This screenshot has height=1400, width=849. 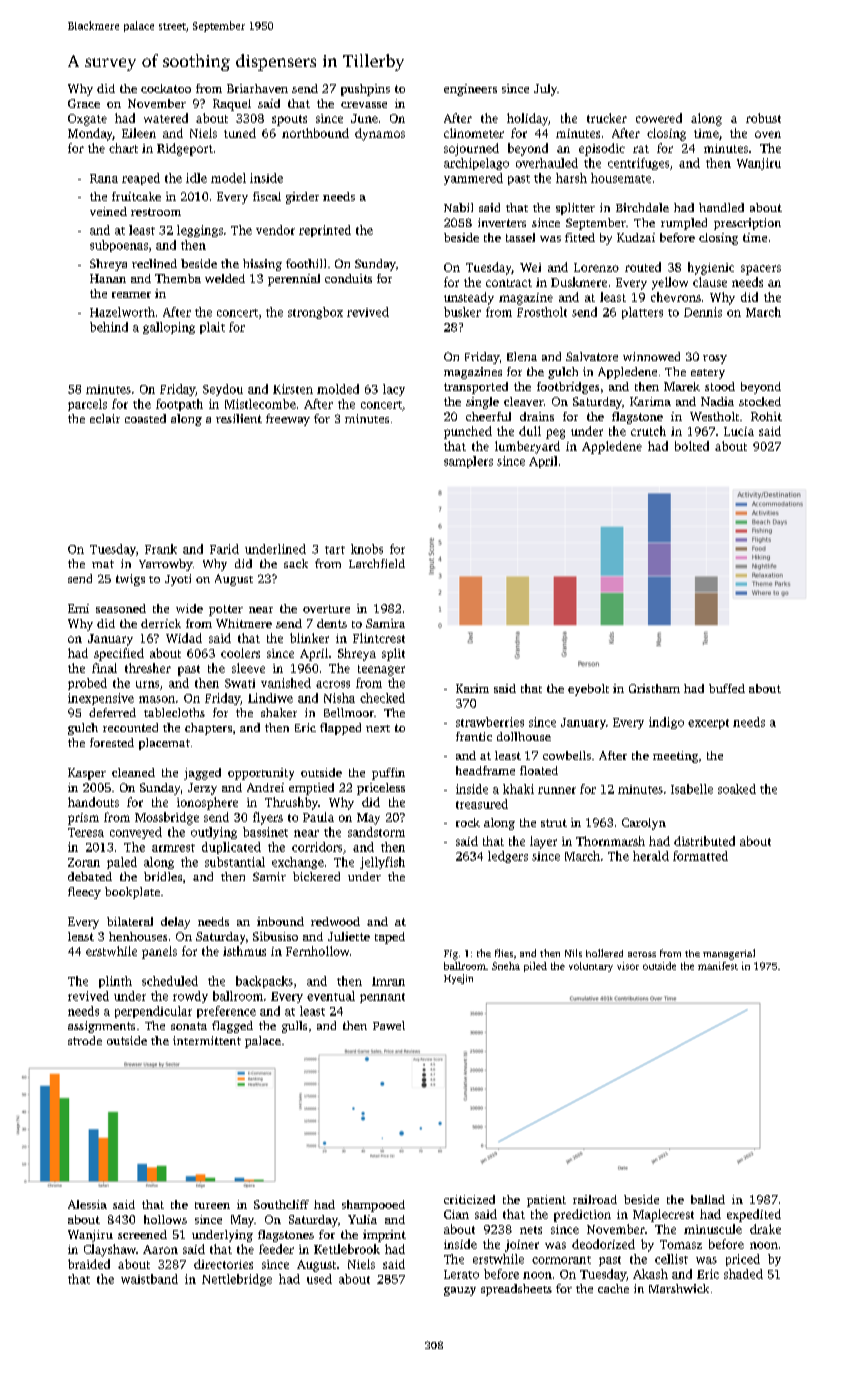 I want to click on next, so click(x=378, y=728).
